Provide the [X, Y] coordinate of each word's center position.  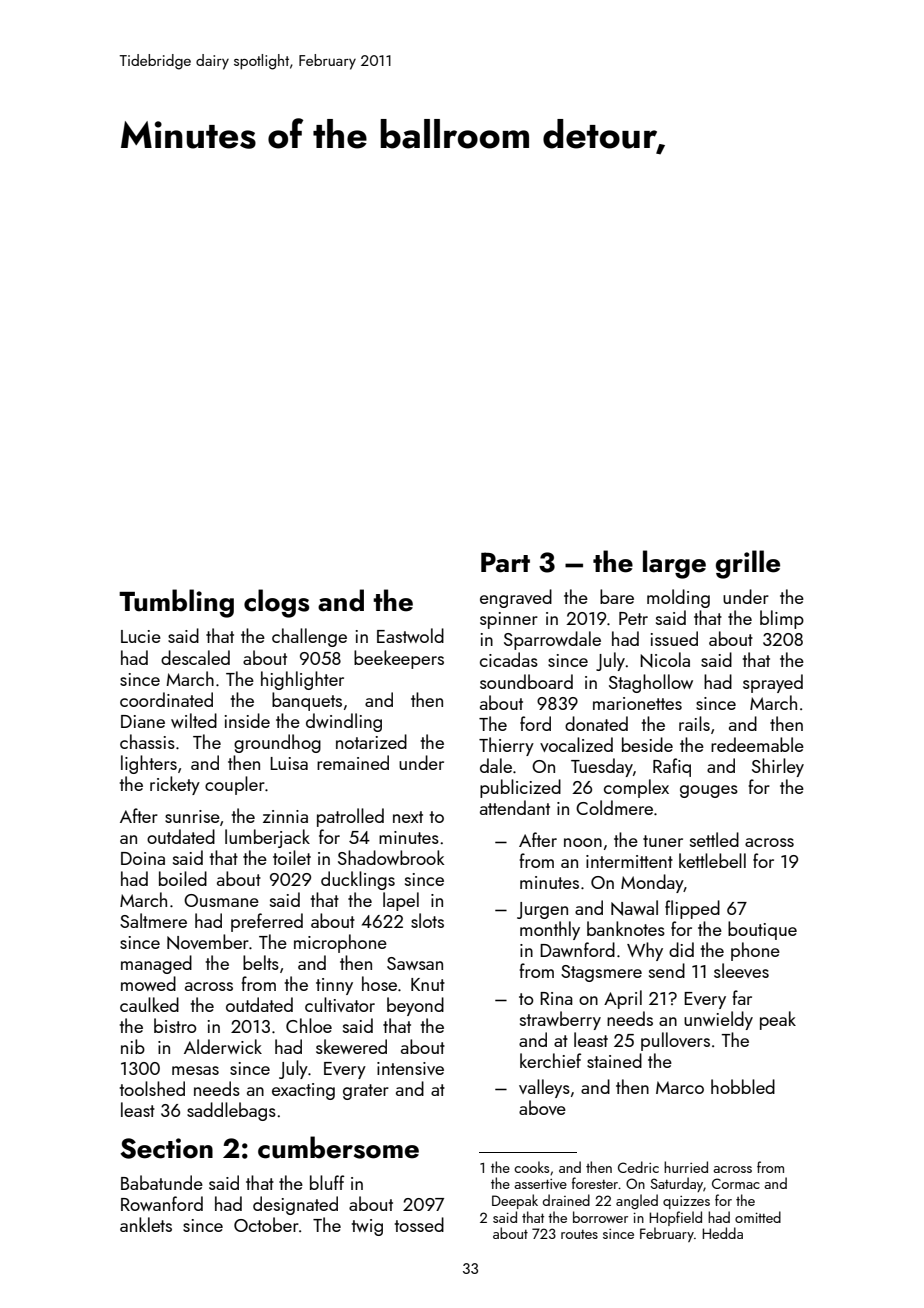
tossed [419, 1224]
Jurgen [542, 910]
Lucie [141, 636]
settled [714, 839]
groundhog [277, 743]
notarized [371, 741]
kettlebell [712, 860]
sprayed [773, 683]
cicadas [509, 659]
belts [261, 962]
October [266, 1224]
